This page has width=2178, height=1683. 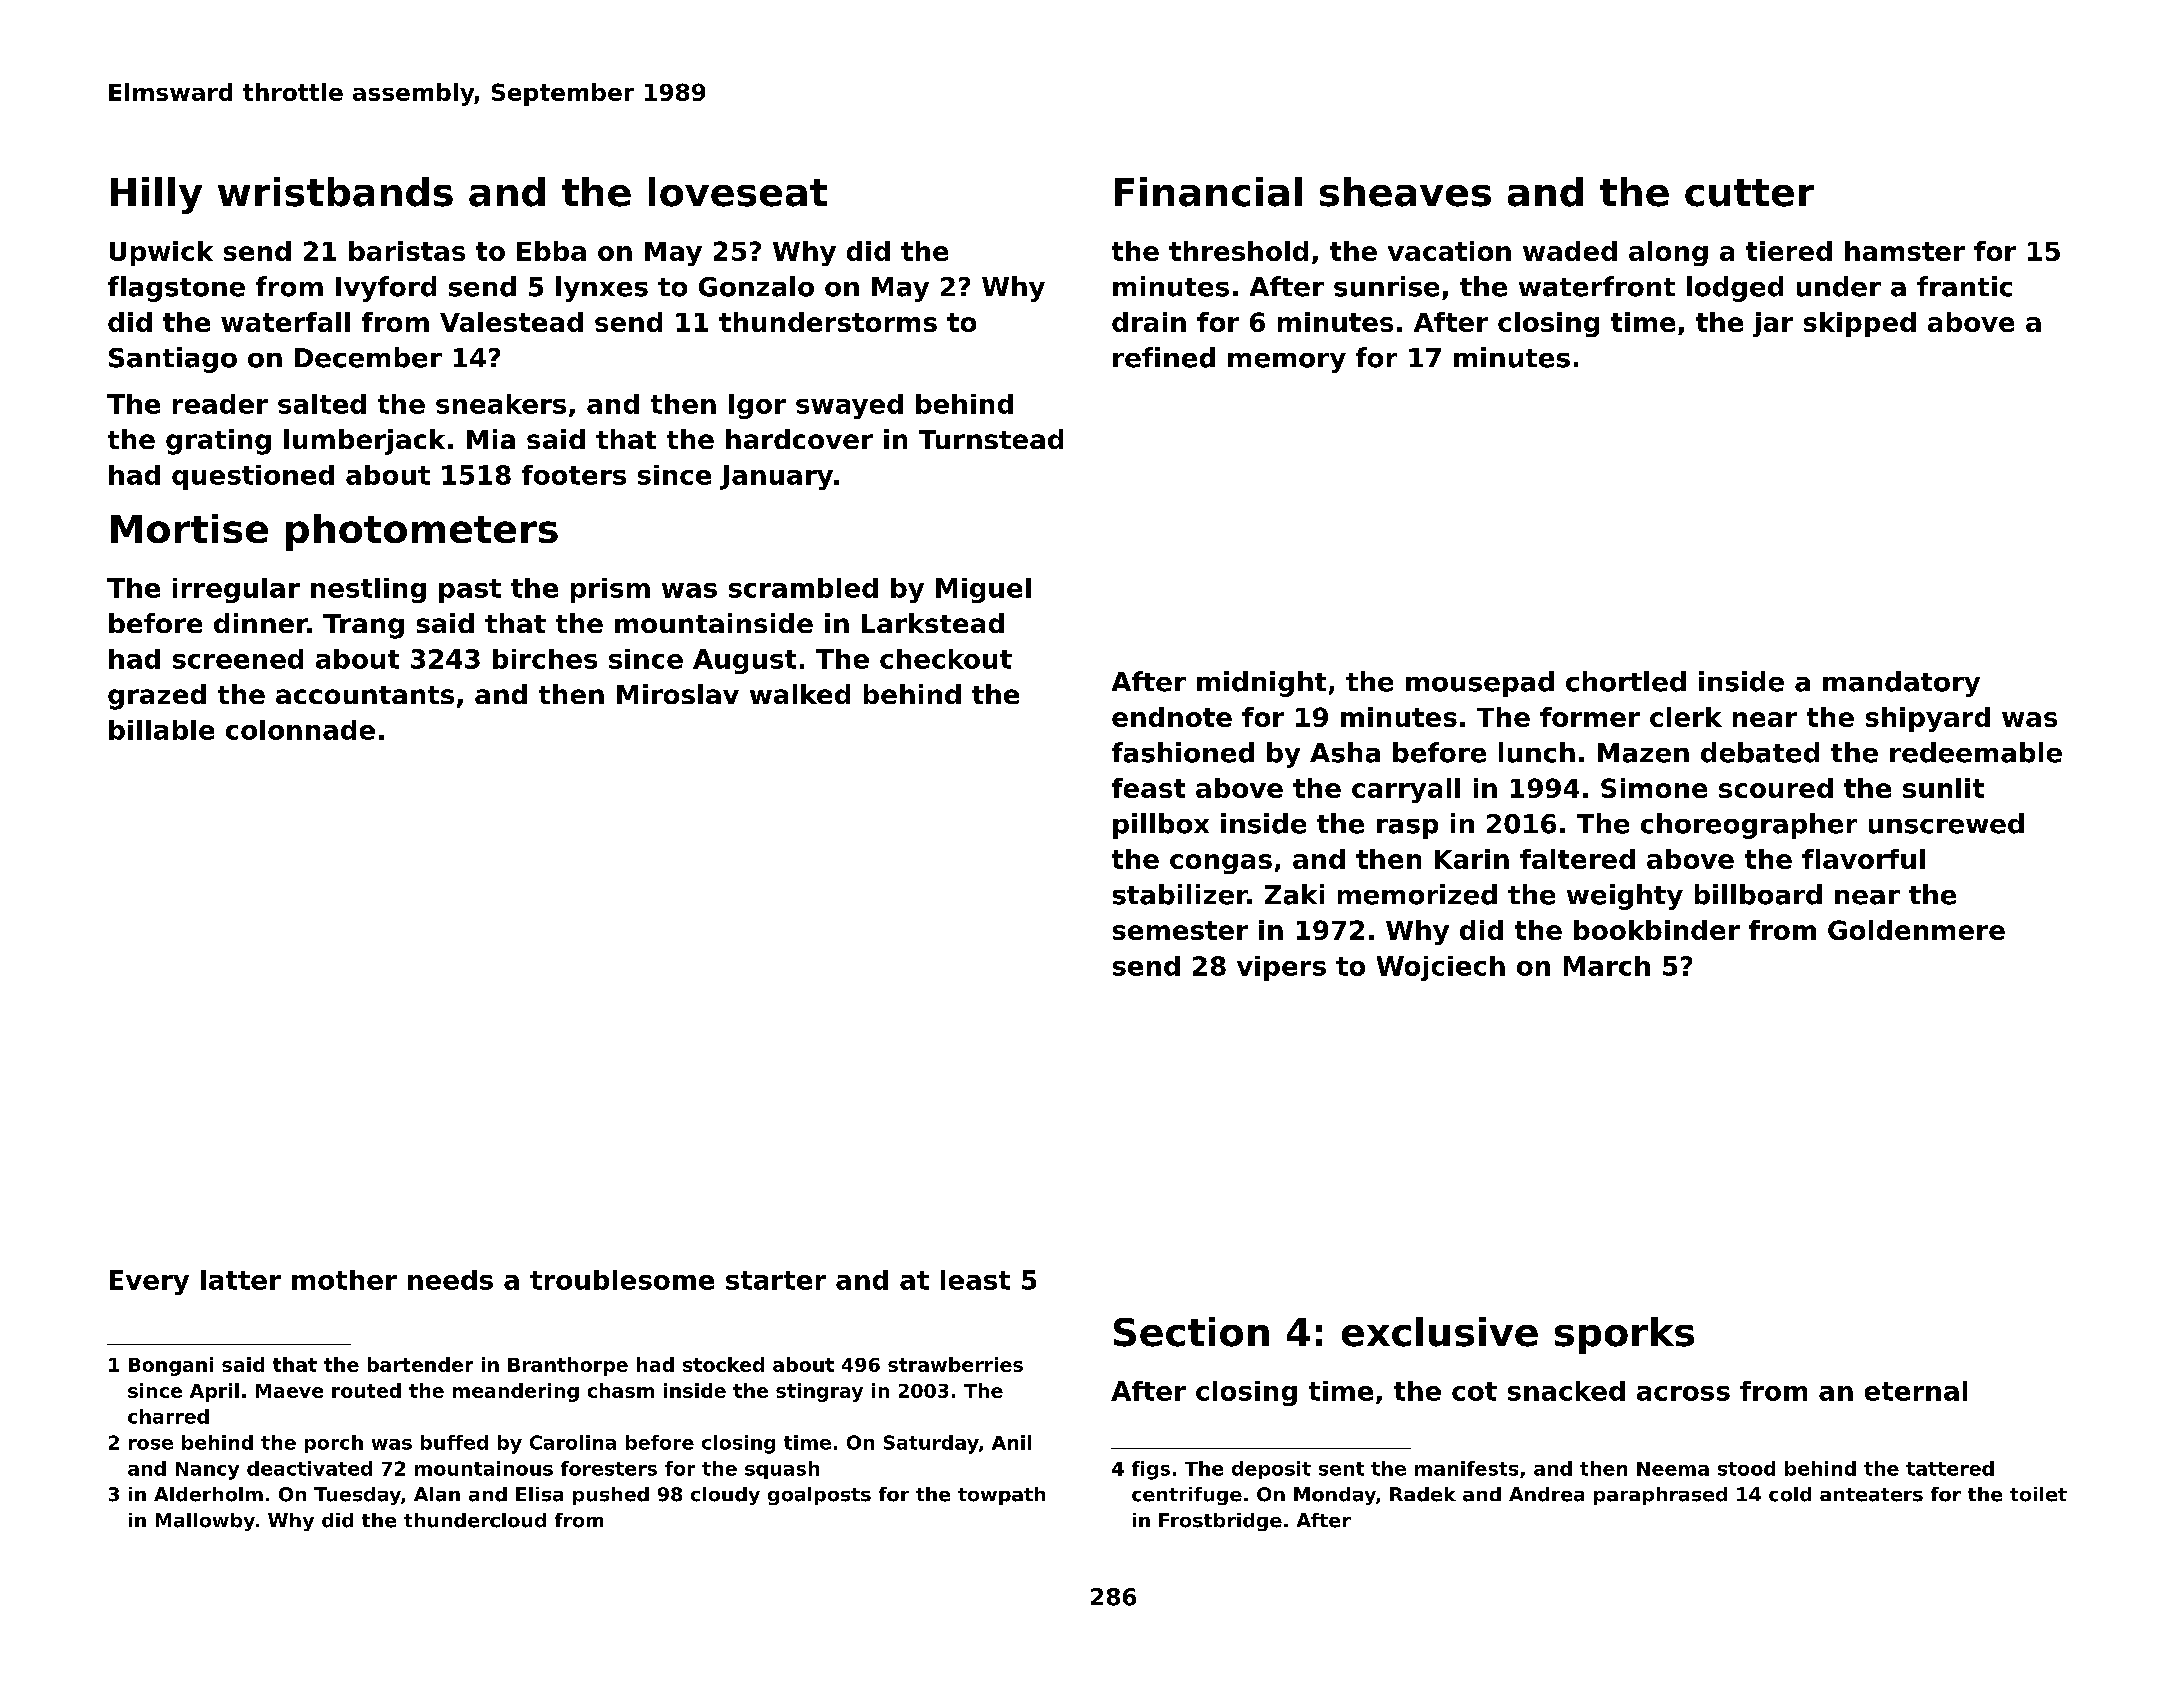 What do you see at coordinates (1916, 930) in the page?
I see `Goldenmere` at bounding box center [1916, 930].
